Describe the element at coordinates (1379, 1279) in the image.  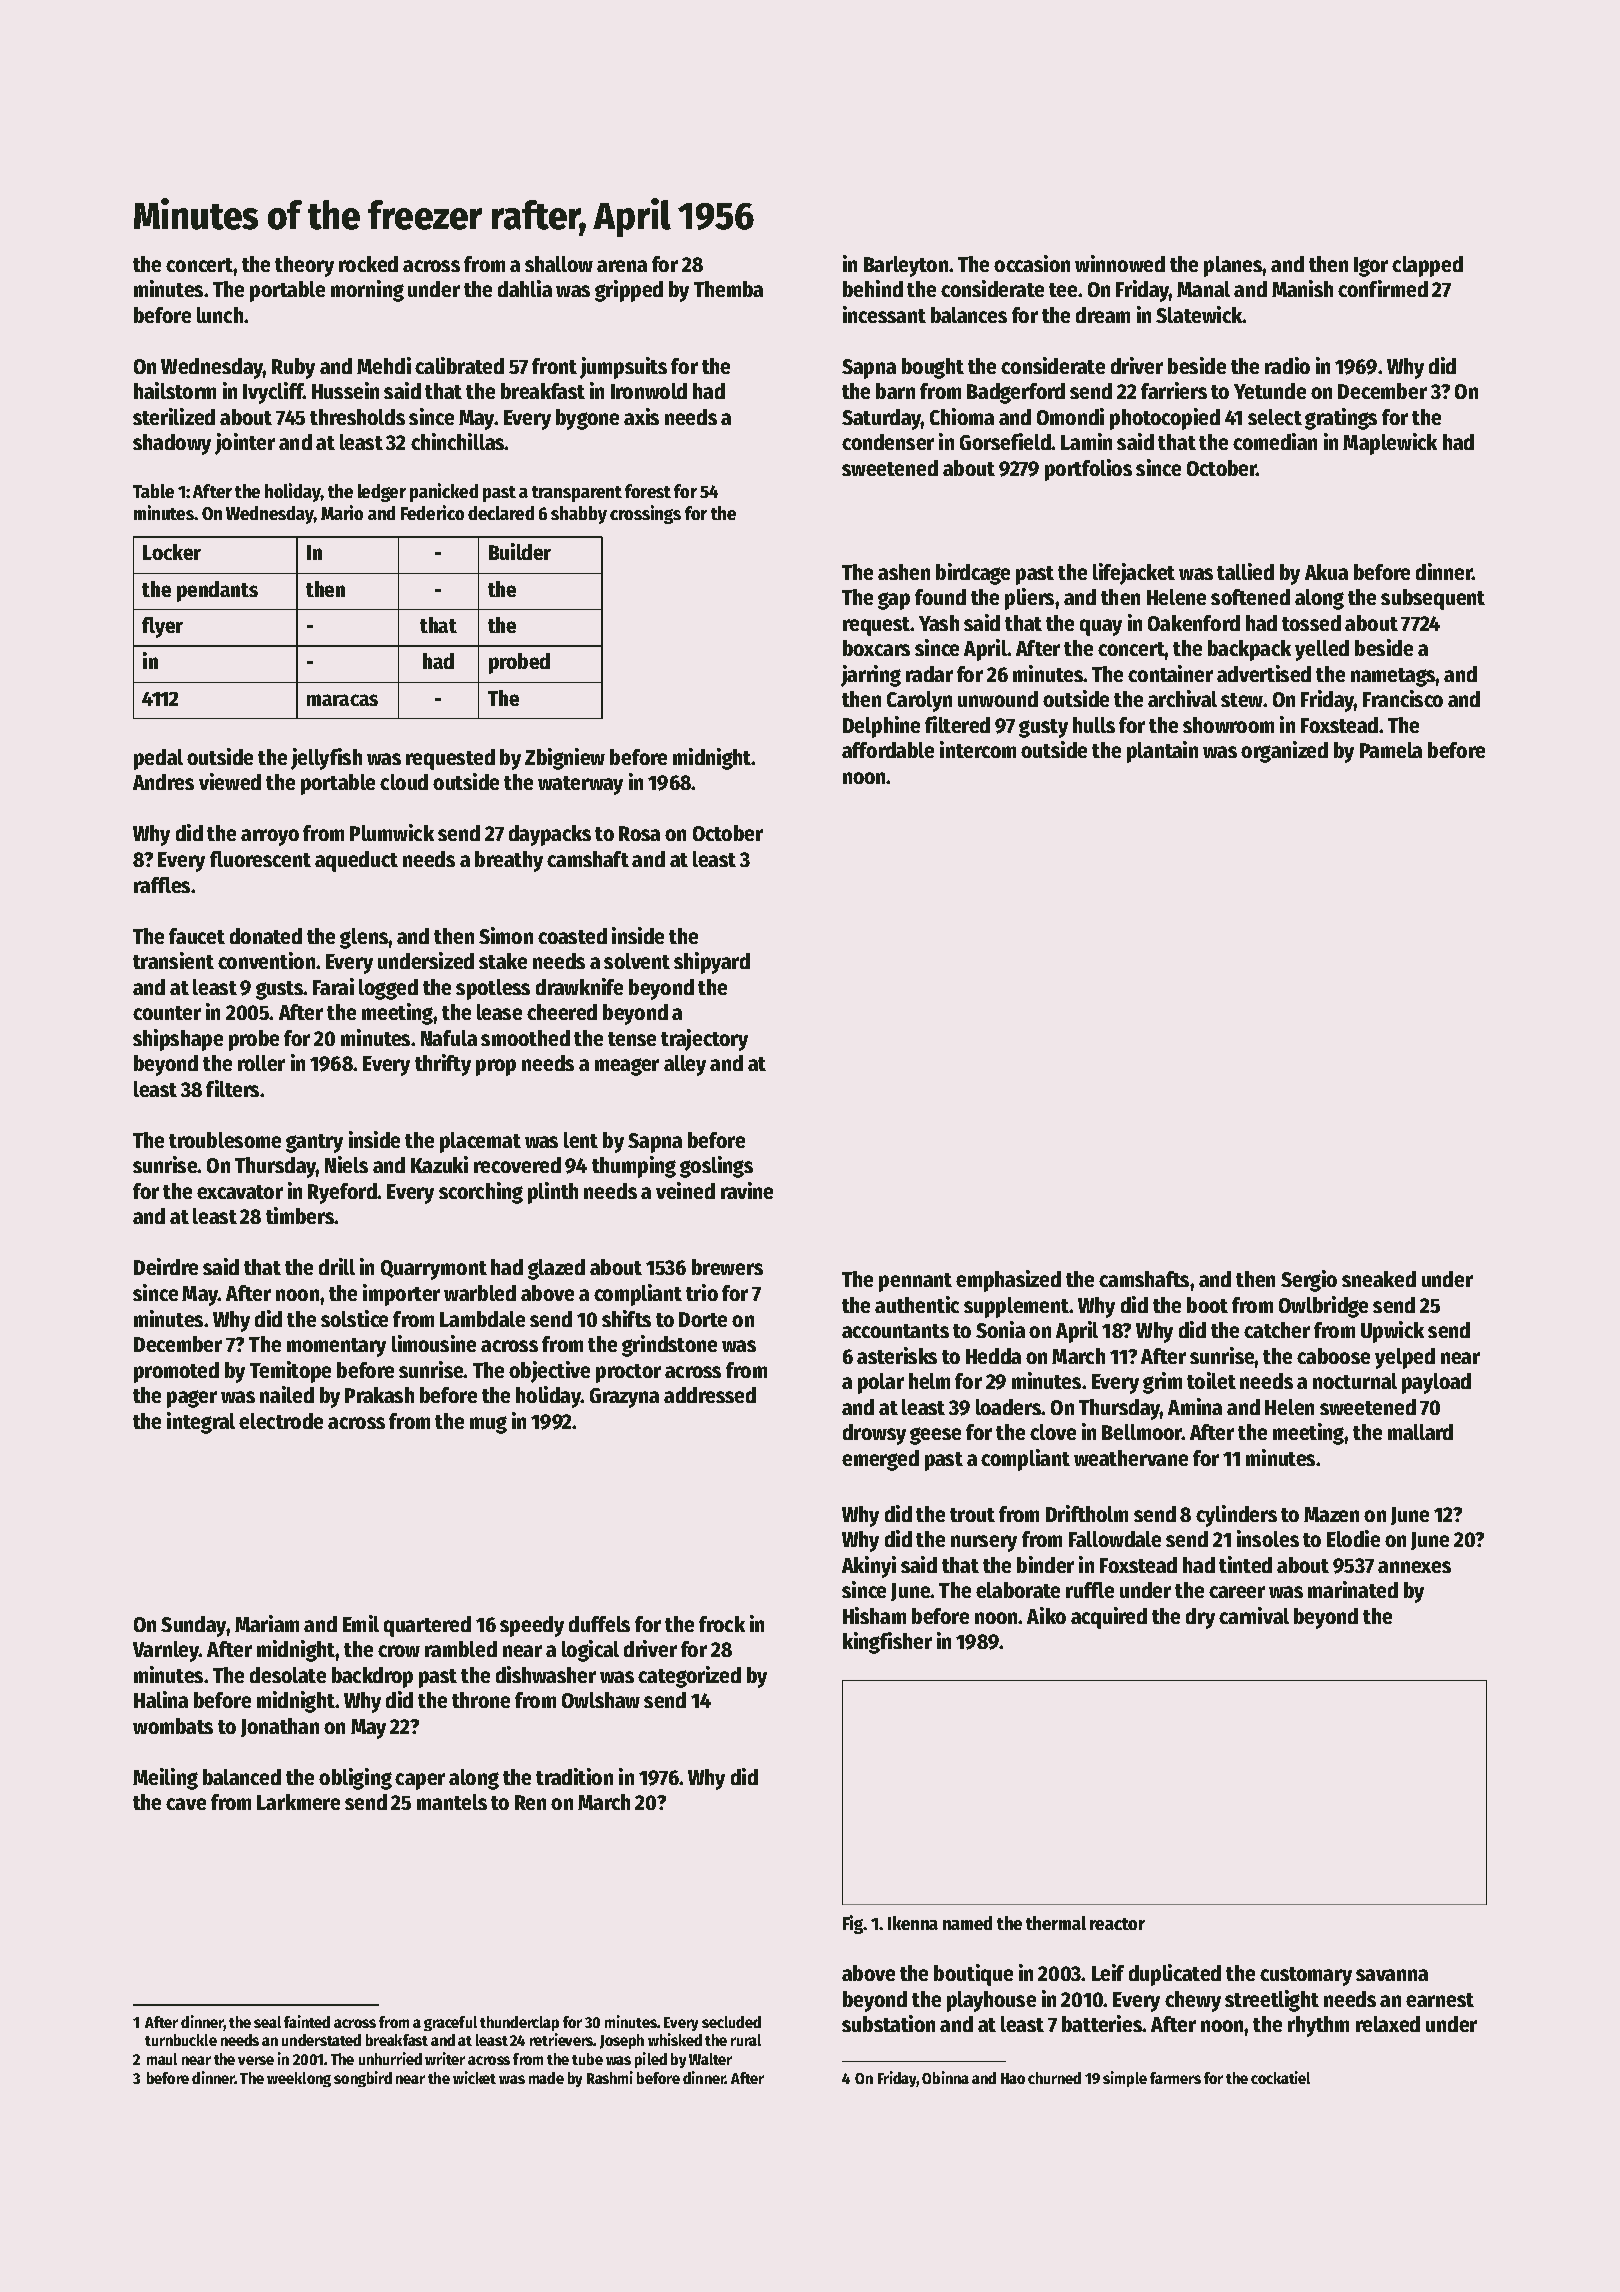
I see `sneaked` at that location.
